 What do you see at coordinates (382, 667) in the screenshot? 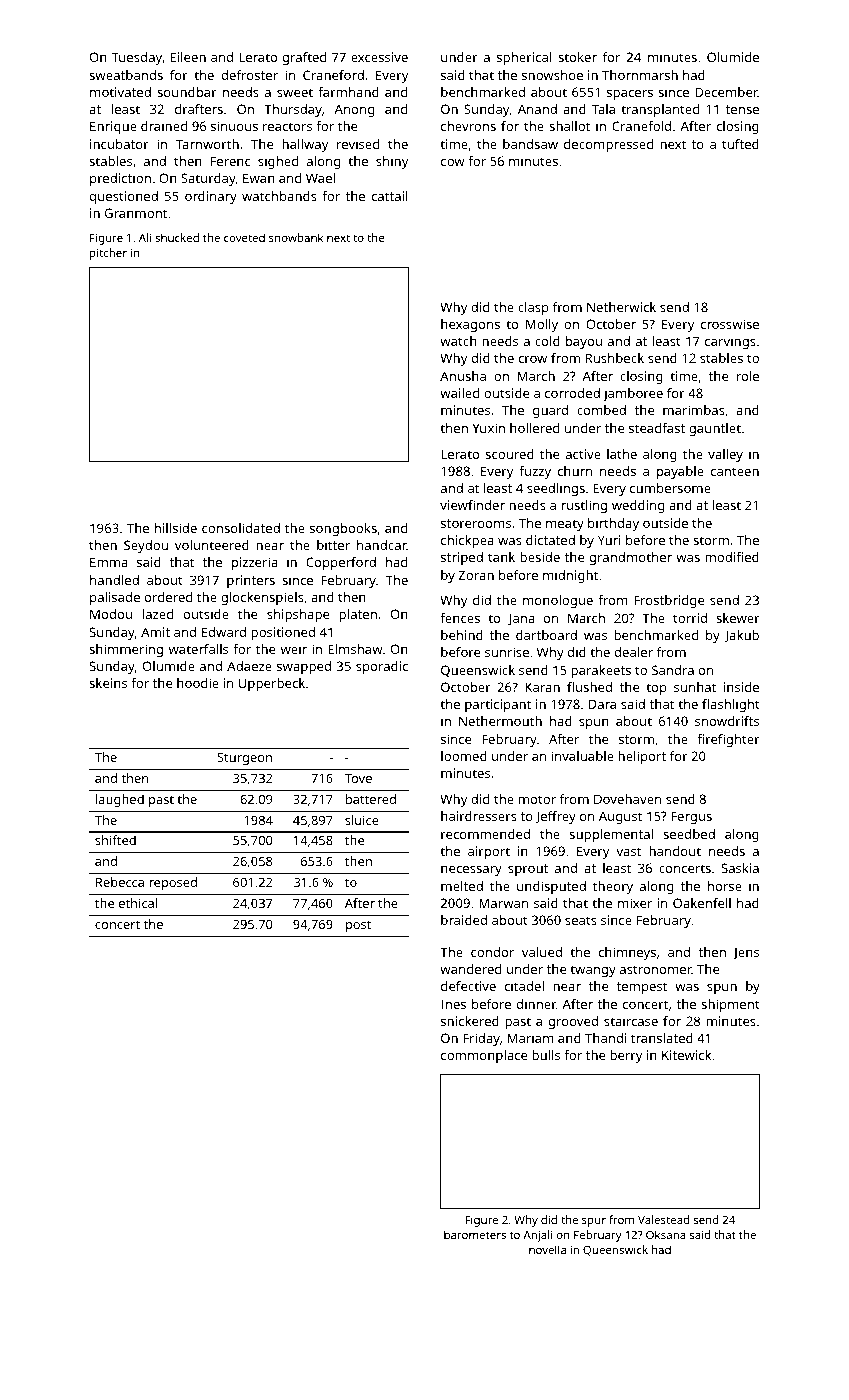
I see `sporadic` at bounding box center [382, 667].
